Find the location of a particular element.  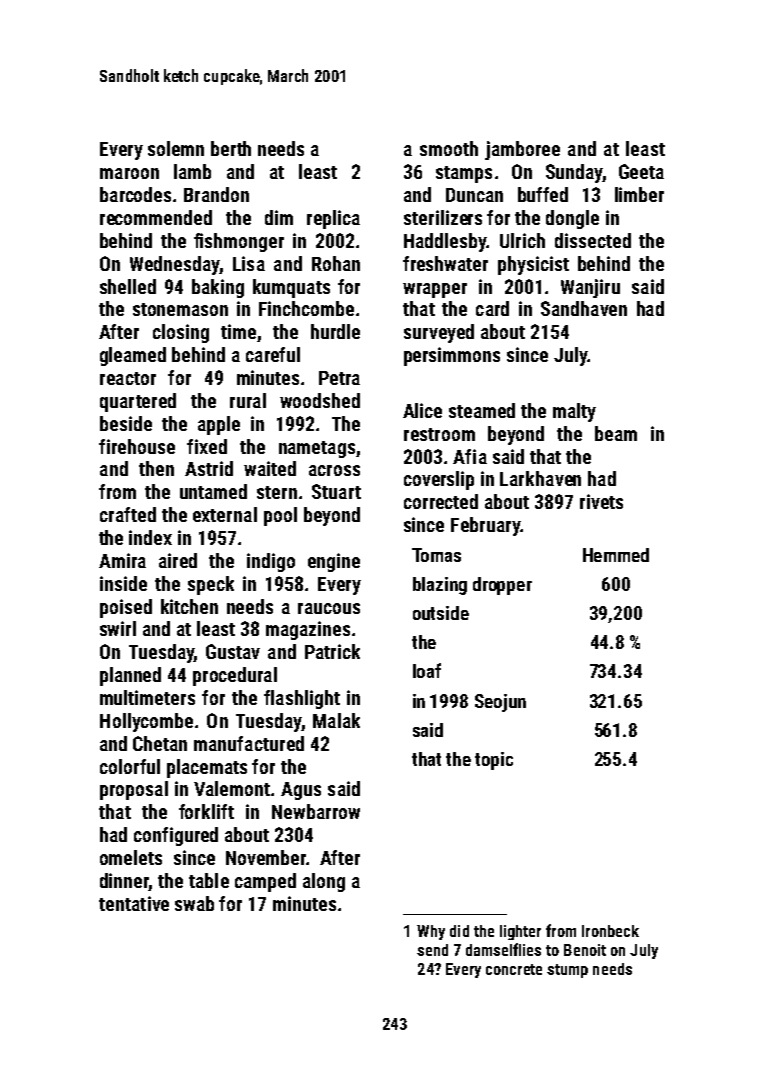

Geeta is located at coordinates (641, 171).
